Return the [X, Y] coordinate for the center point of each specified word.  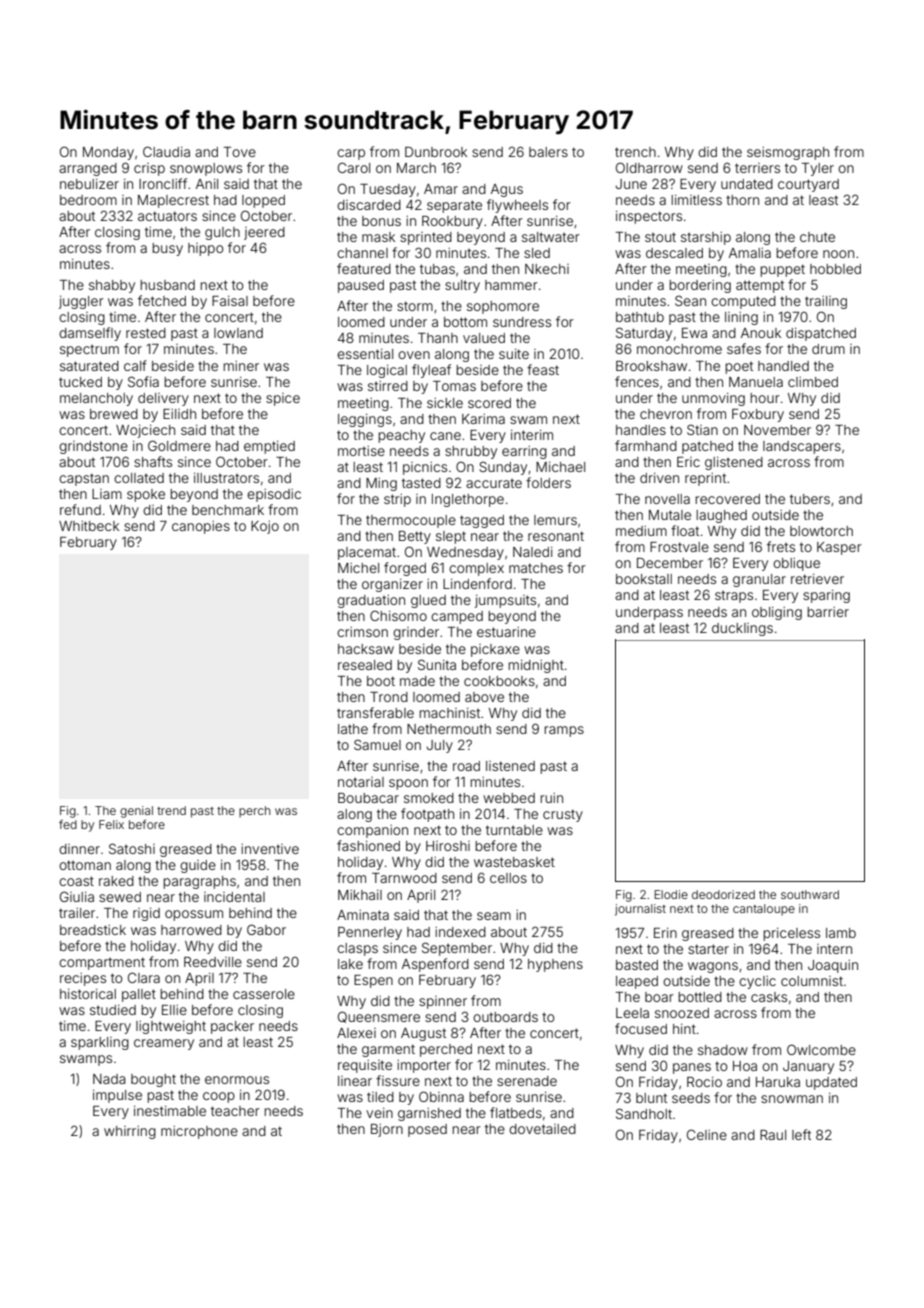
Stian [702, 429]
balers [548, 152]
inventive [270, 849]
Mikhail [360, 895]
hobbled [835, 269]
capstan [84, 479]
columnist [812, 981]
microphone [199, 1132]
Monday [108, 153]
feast [543, 369]
